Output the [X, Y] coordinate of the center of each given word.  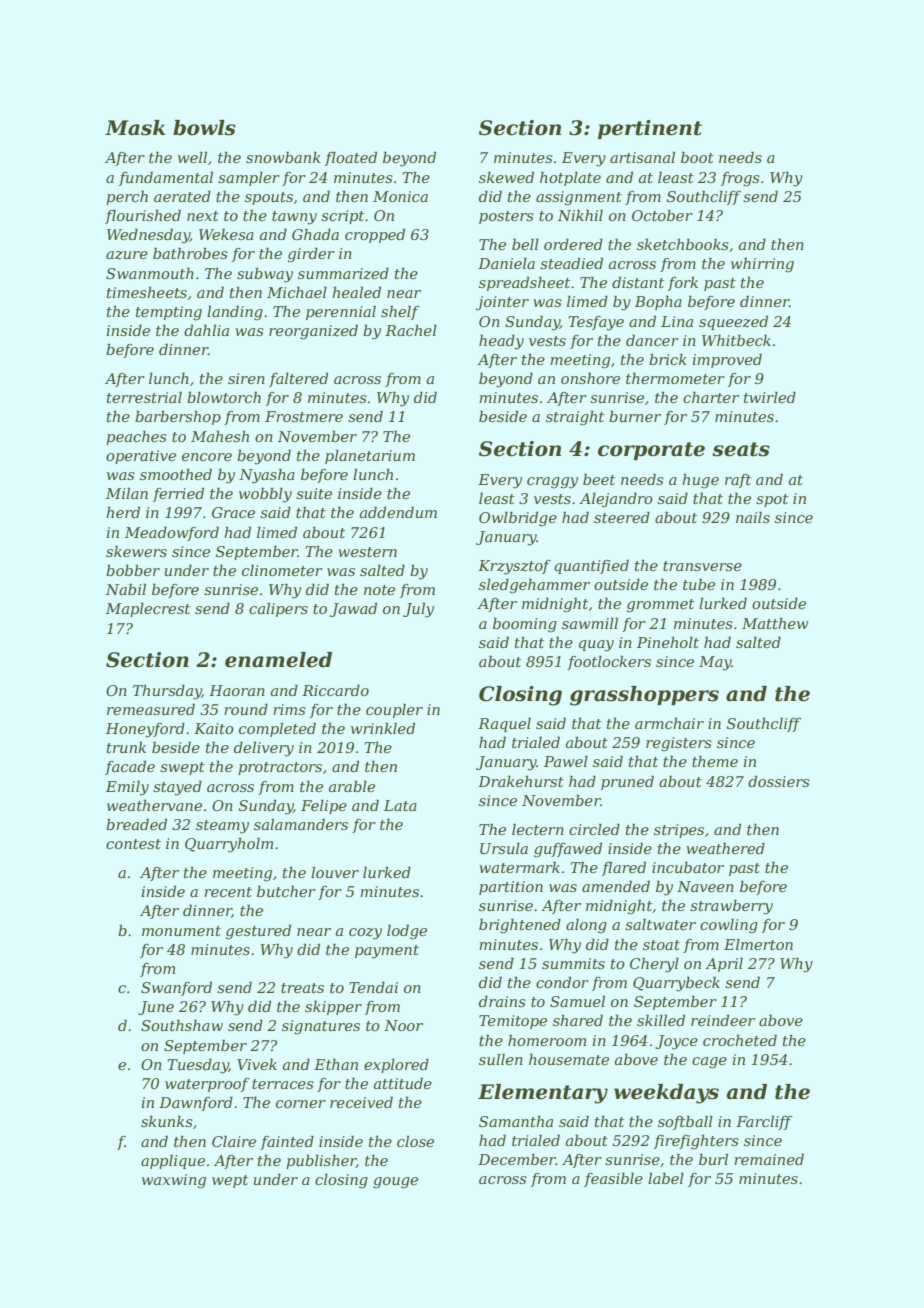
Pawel [566, 761]
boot [697, 157]
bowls [204, 128]
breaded [136, 824]
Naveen [705, 886]
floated [351, 159]
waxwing [174, 1181]
